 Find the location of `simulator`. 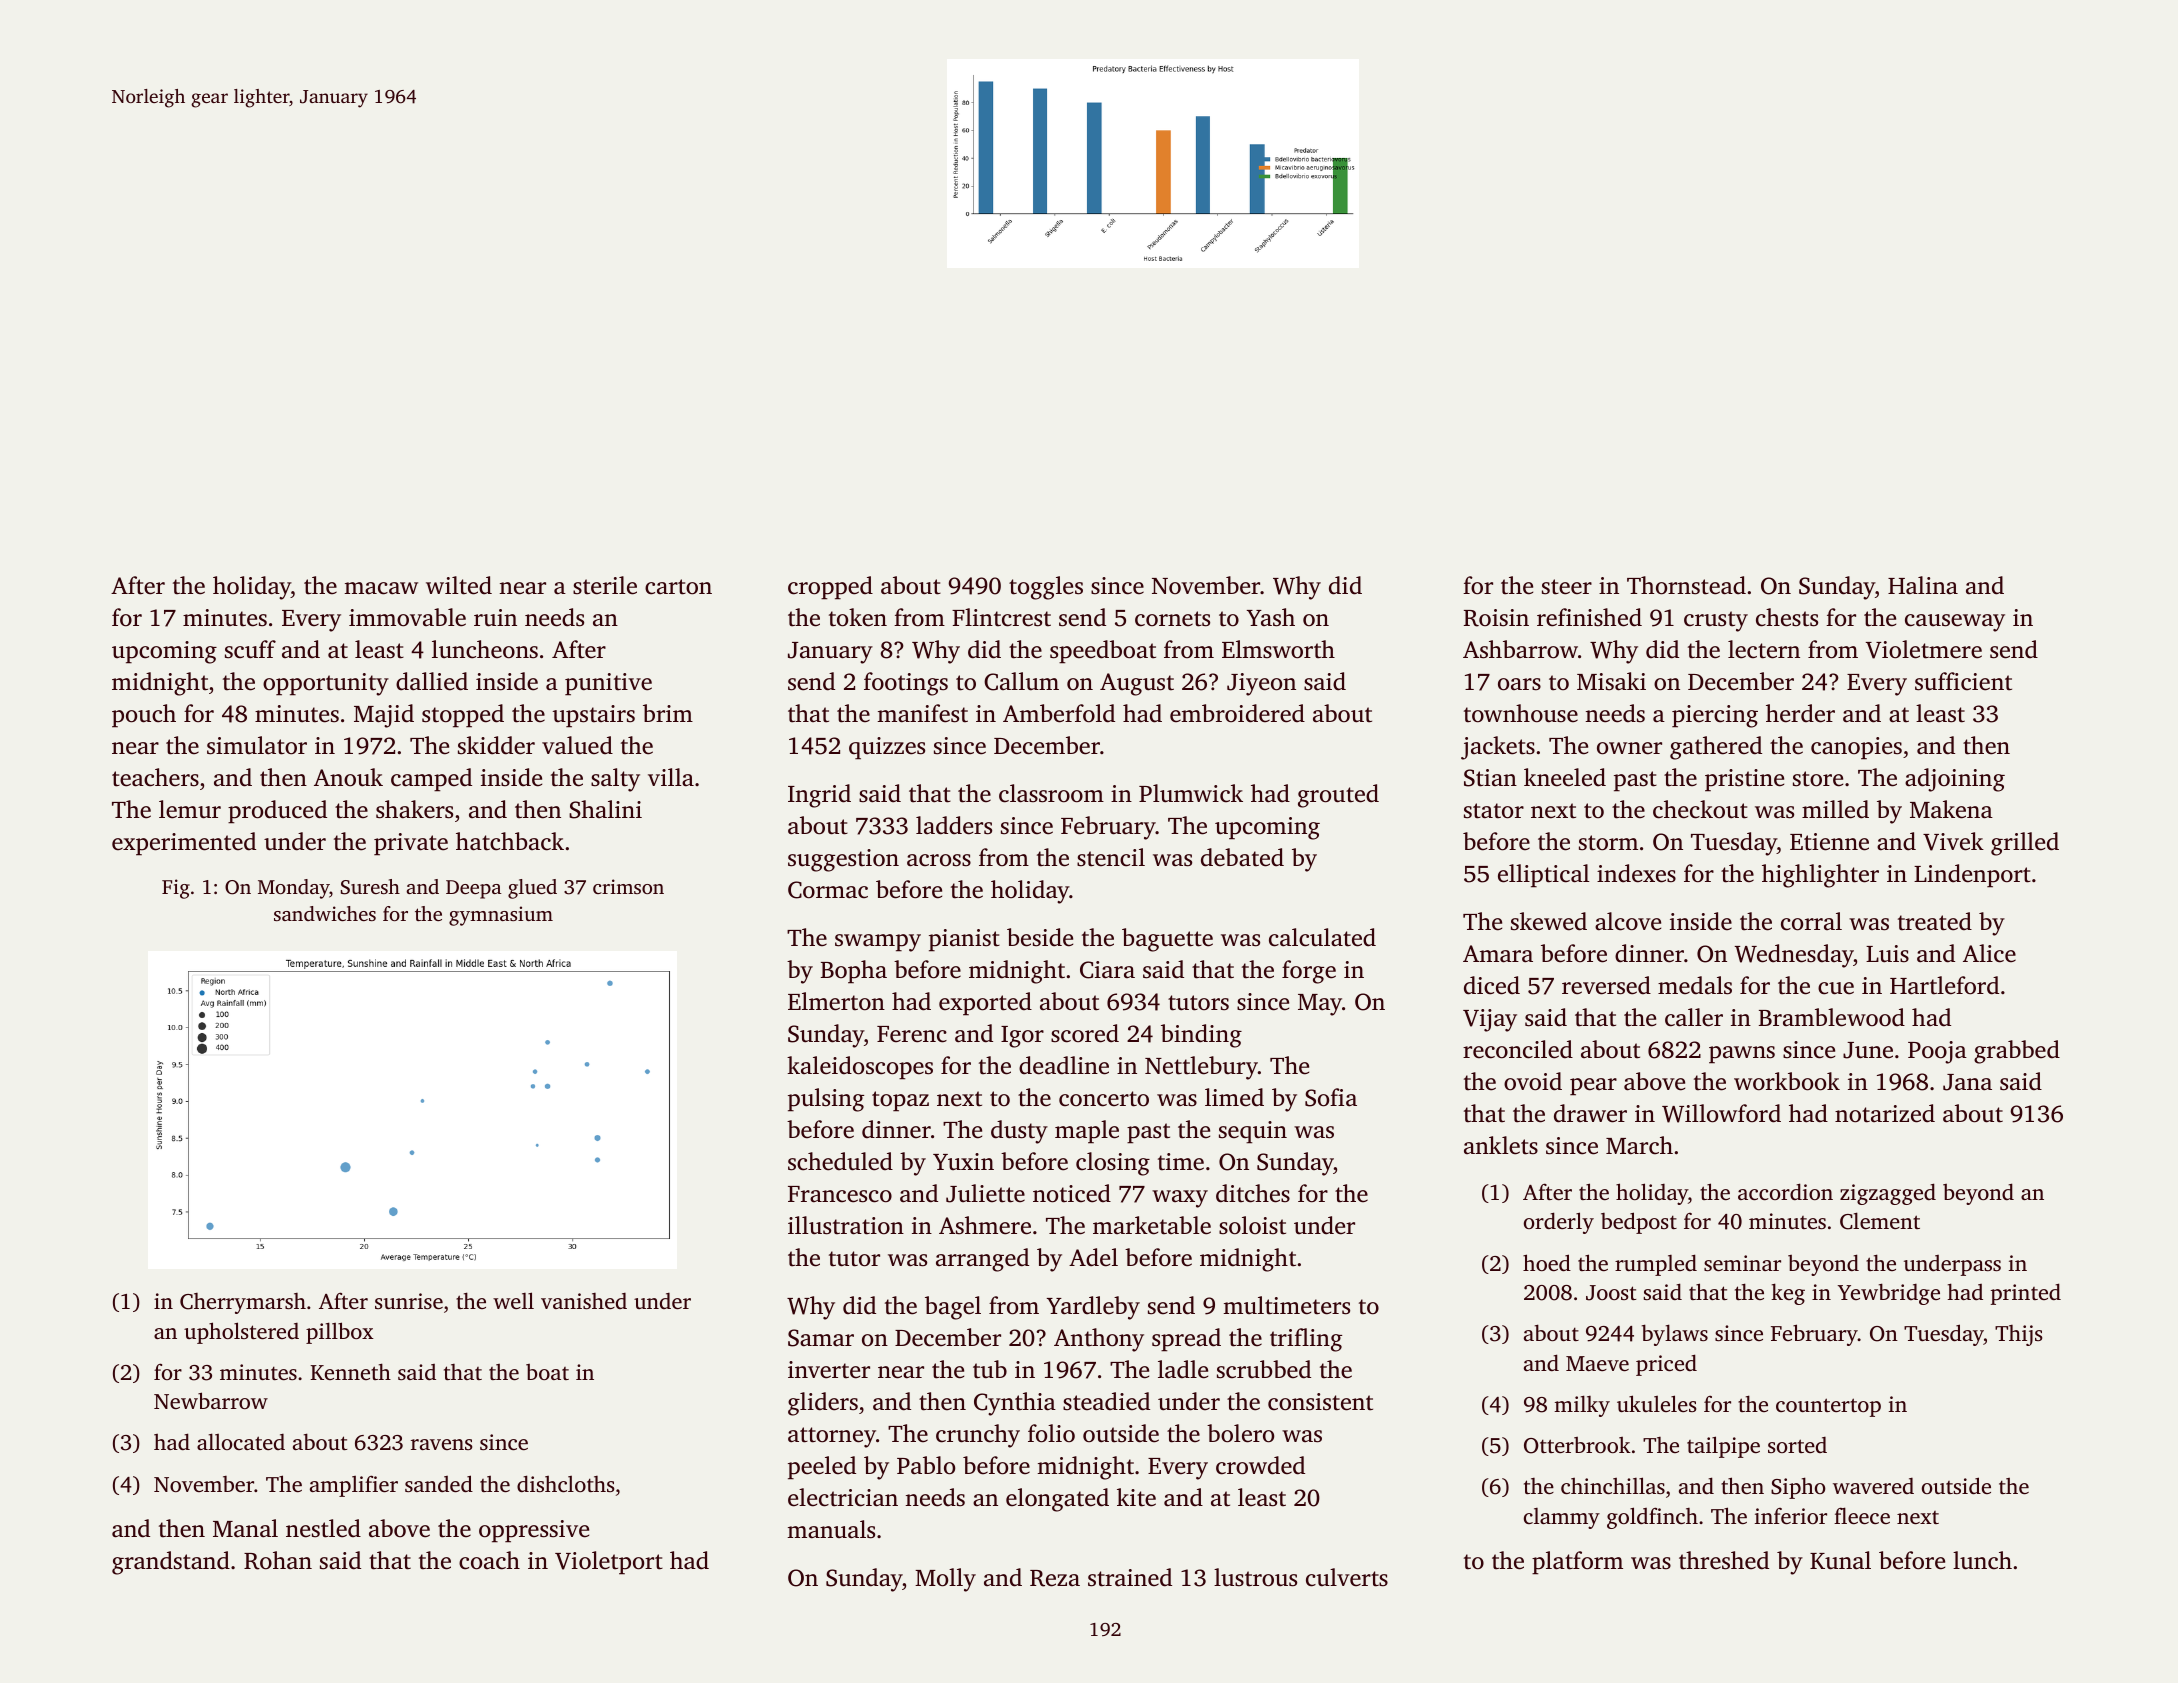

simulator is located at coordinates (257, 745).
